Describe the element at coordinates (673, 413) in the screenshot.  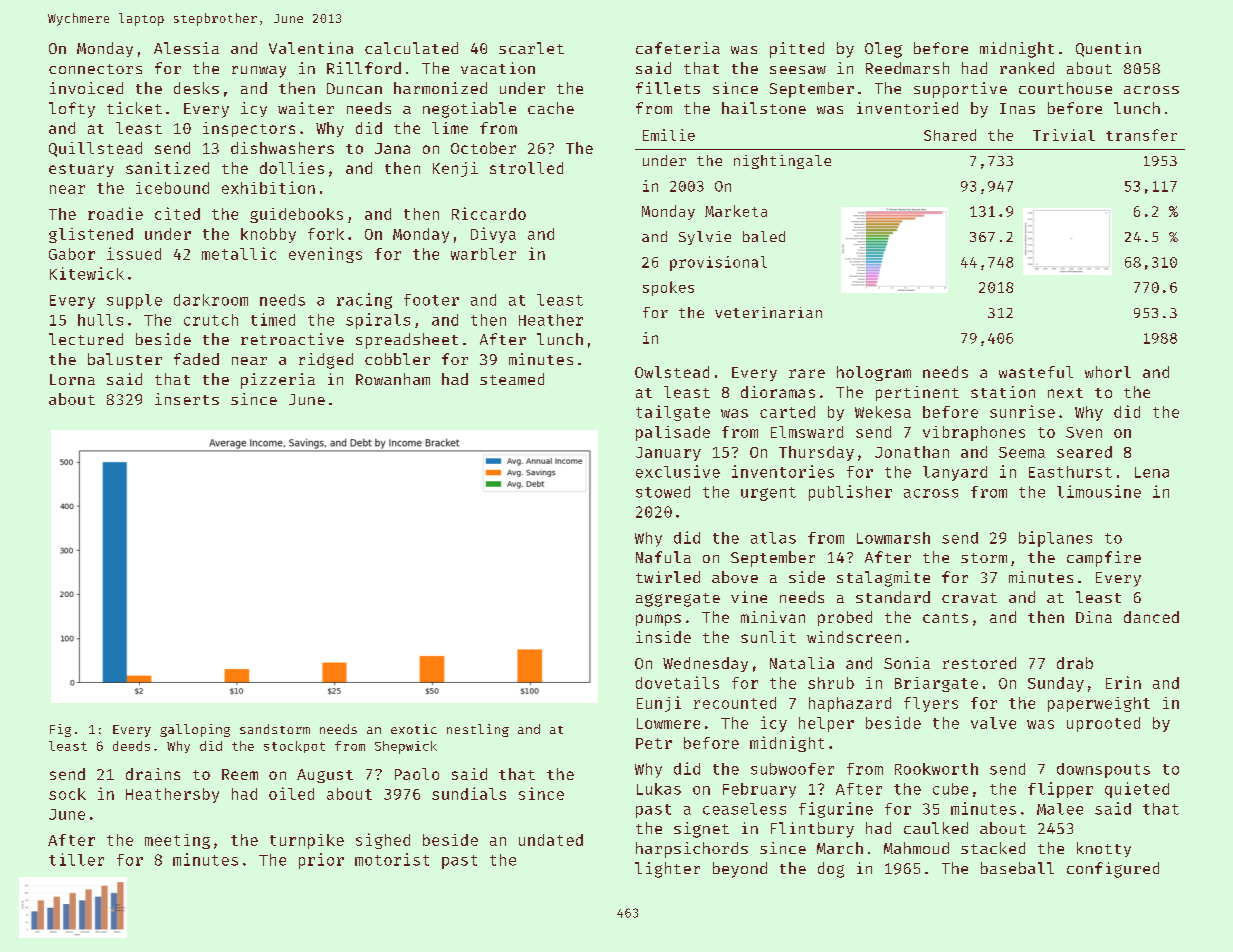
I see `tailgate` at that location.
